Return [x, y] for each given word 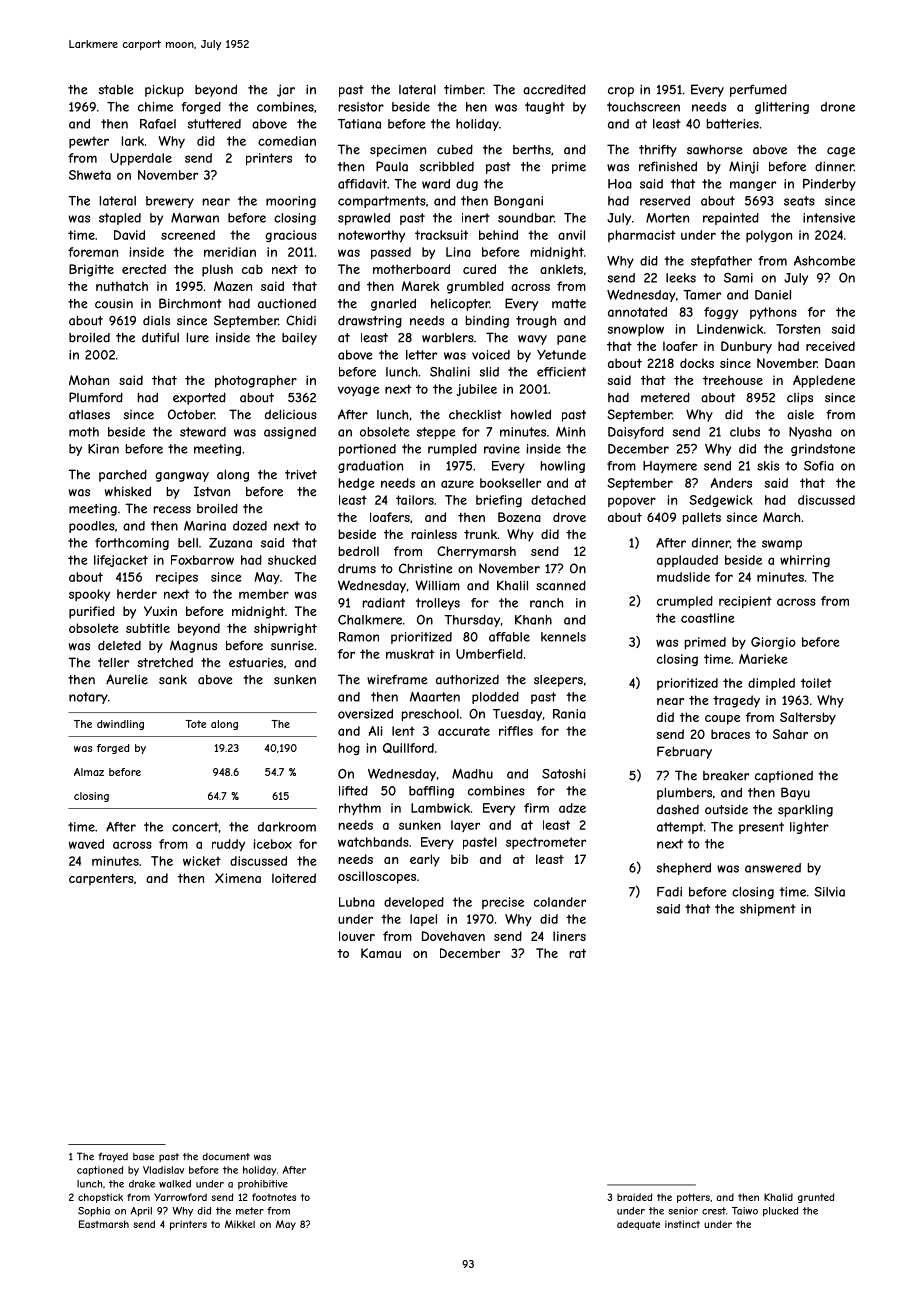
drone [838, 107]
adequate [638, 1225]
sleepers [558, 681]
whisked [128, 491]
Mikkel [240, 1224]
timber [464, 90]
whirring [805, 561]
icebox [273, 844]
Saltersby [808, 718]
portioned [367, 450]
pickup [164, 91]
